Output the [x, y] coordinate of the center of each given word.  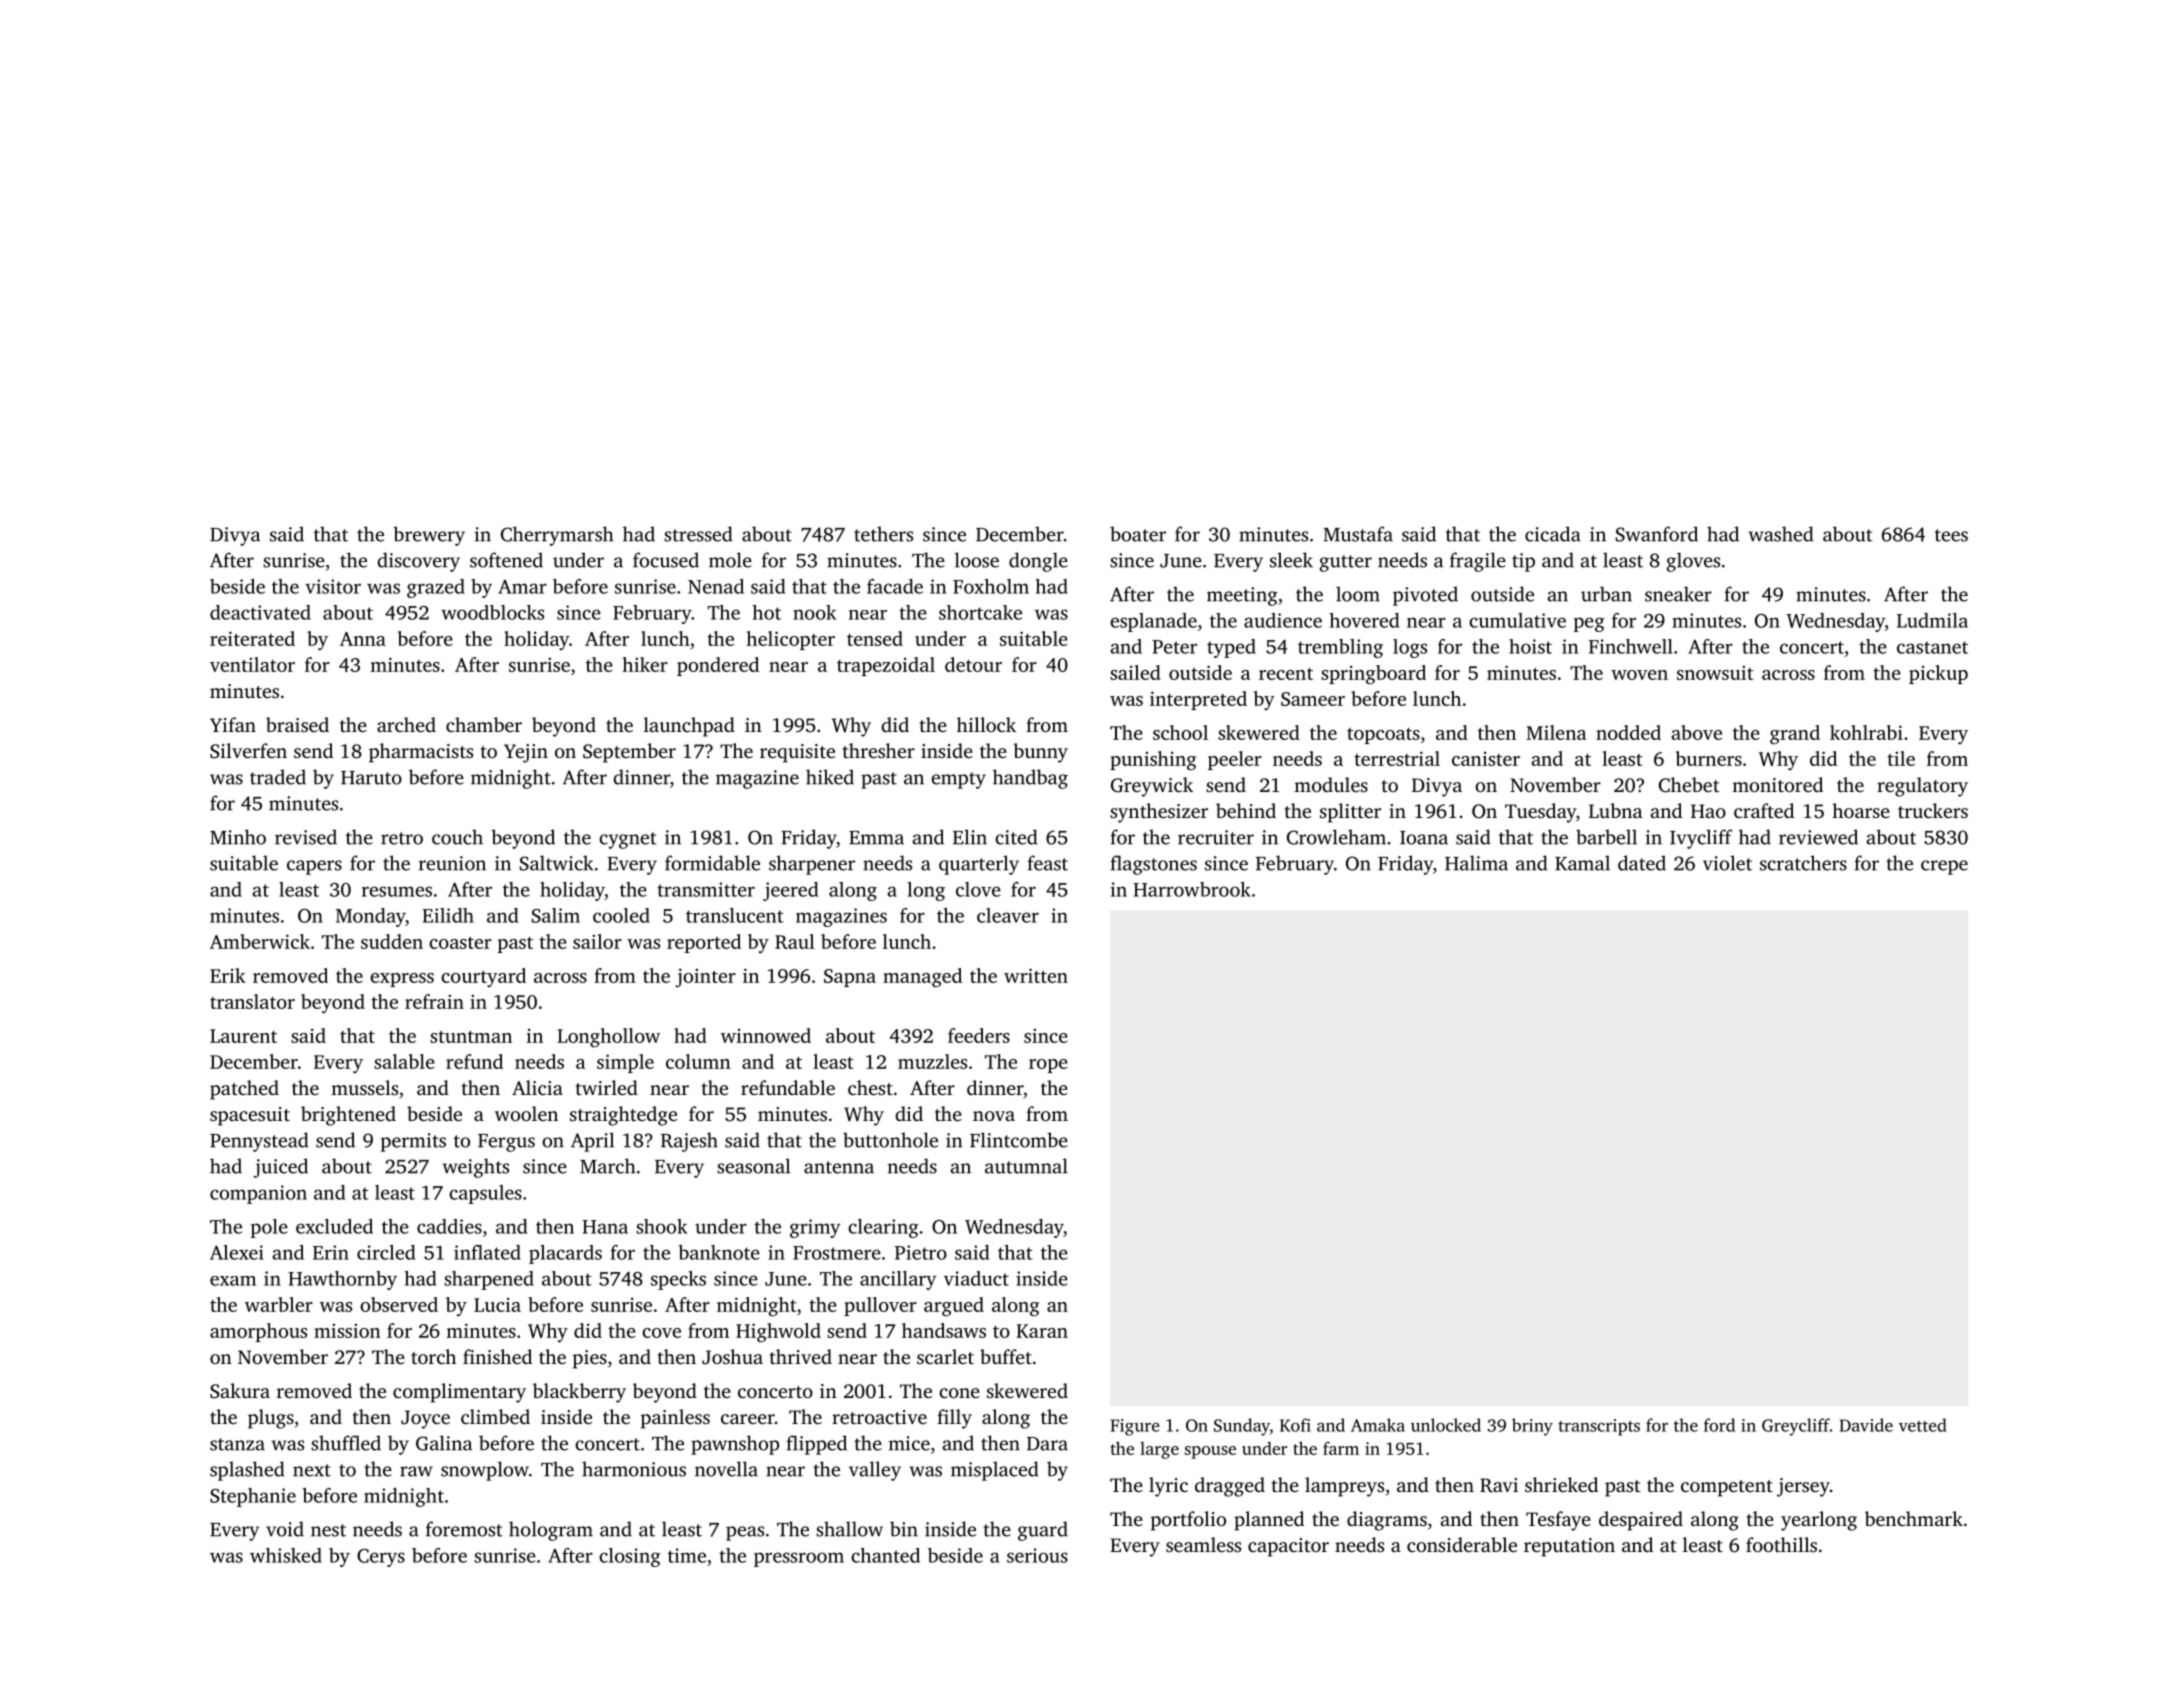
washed [1781, 534]
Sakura [240, 1391]
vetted [1923, 1425]
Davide [1866, 1425]
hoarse [1861, 810]
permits [413, 1142]
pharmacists [421, 753]
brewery [429, 536]
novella [726, 1469]
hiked [830, 777]
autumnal [1026, 1166]
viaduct [976, 1278]
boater [1138, 534]
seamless [1203, 1544]
